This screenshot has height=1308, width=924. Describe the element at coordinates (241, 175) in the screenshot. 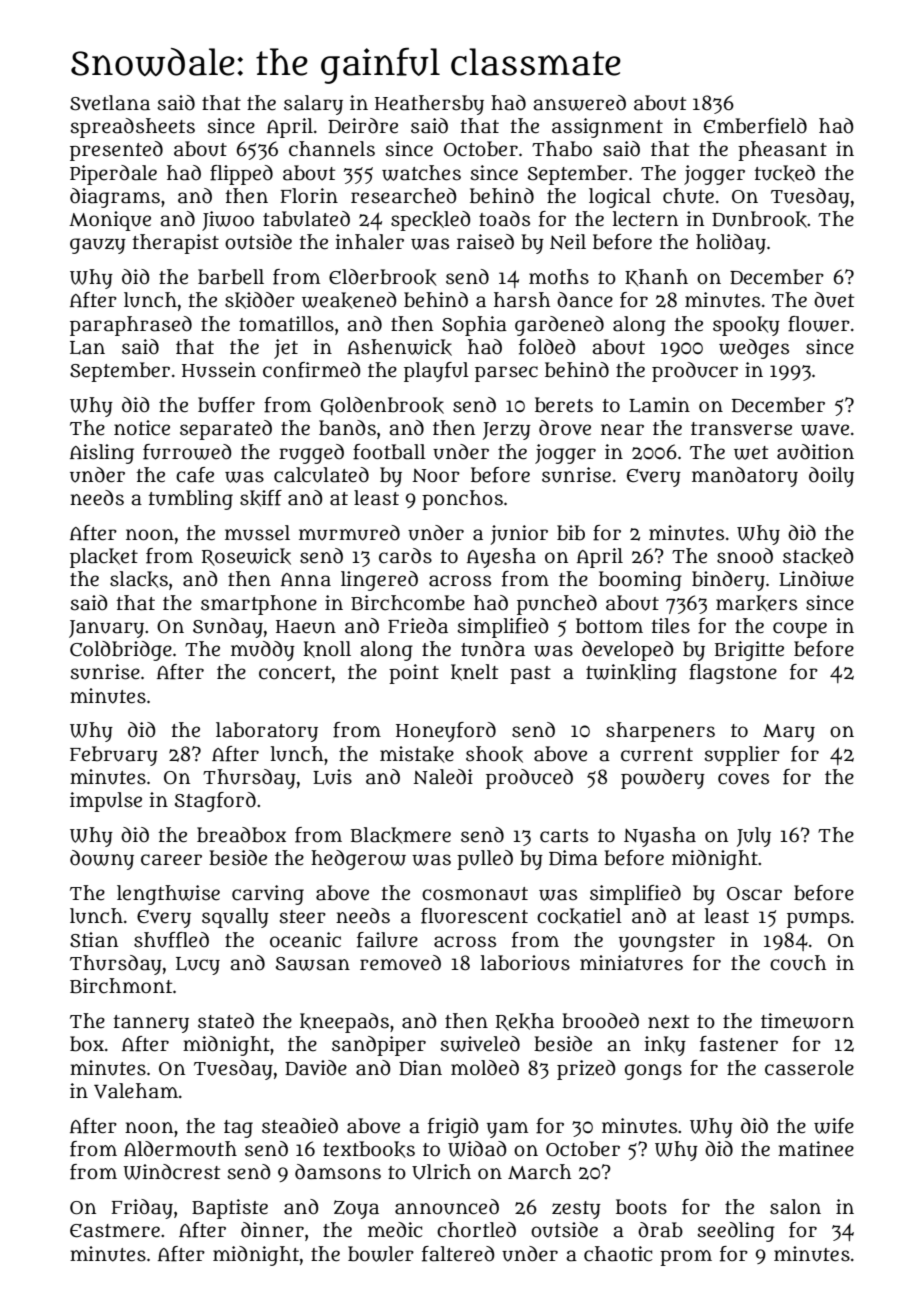

I see `flipped` at that location.
